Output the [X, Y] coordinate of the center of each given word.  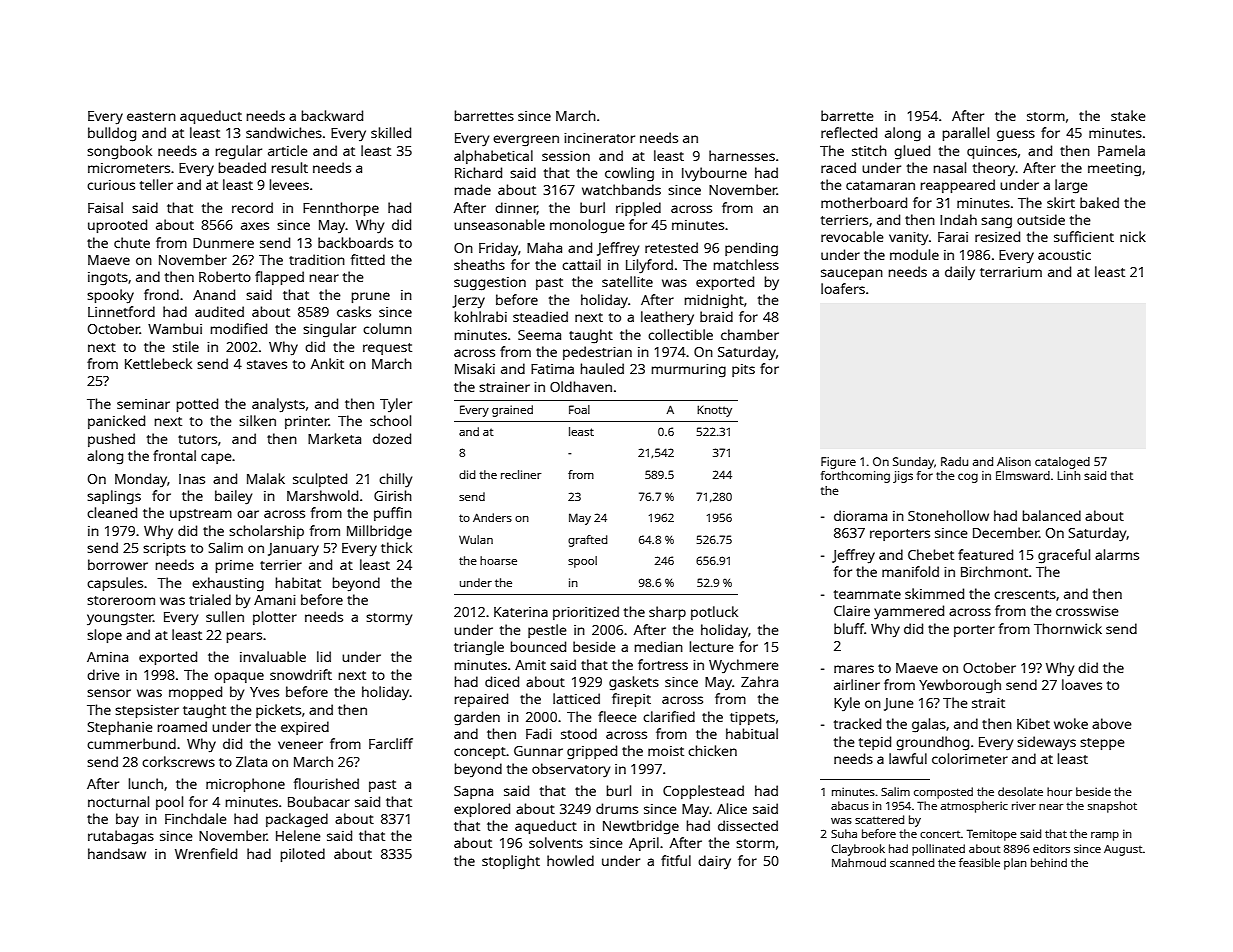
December [1006, 532]
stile [186, 346]
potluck [714, 613]
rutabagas [121, 837]
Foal [579, 409]
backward [332, 115]
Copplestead [703, 792]
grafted [588, 541]
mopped [195, 693]
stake [1128, 115]
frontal [174, 455]
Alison [1014, 461]
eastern [151, 116]
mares [854, 669]
